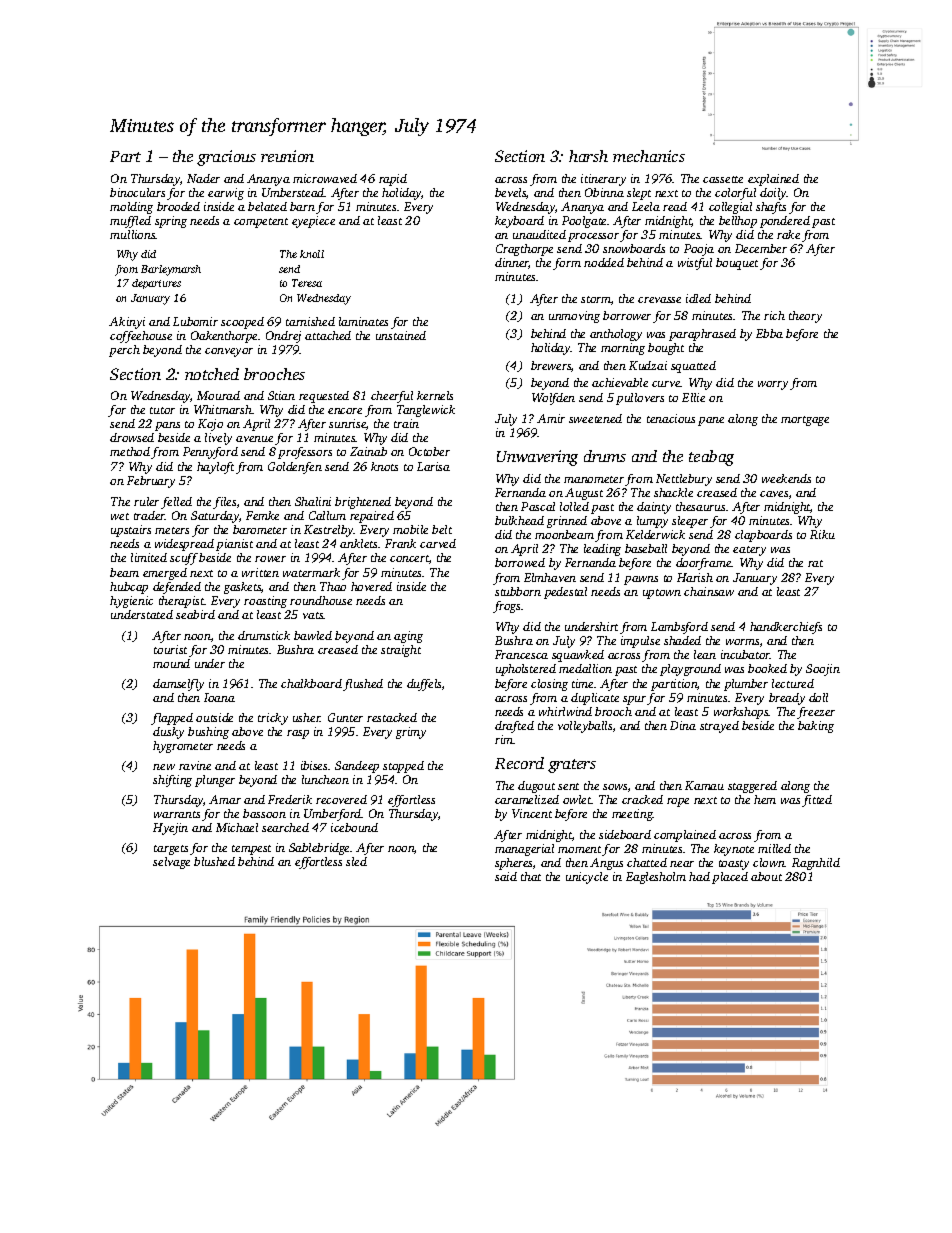 The height and width of the screenshot is (1233, 952). I want to click on pondered, so click(785, 222).
